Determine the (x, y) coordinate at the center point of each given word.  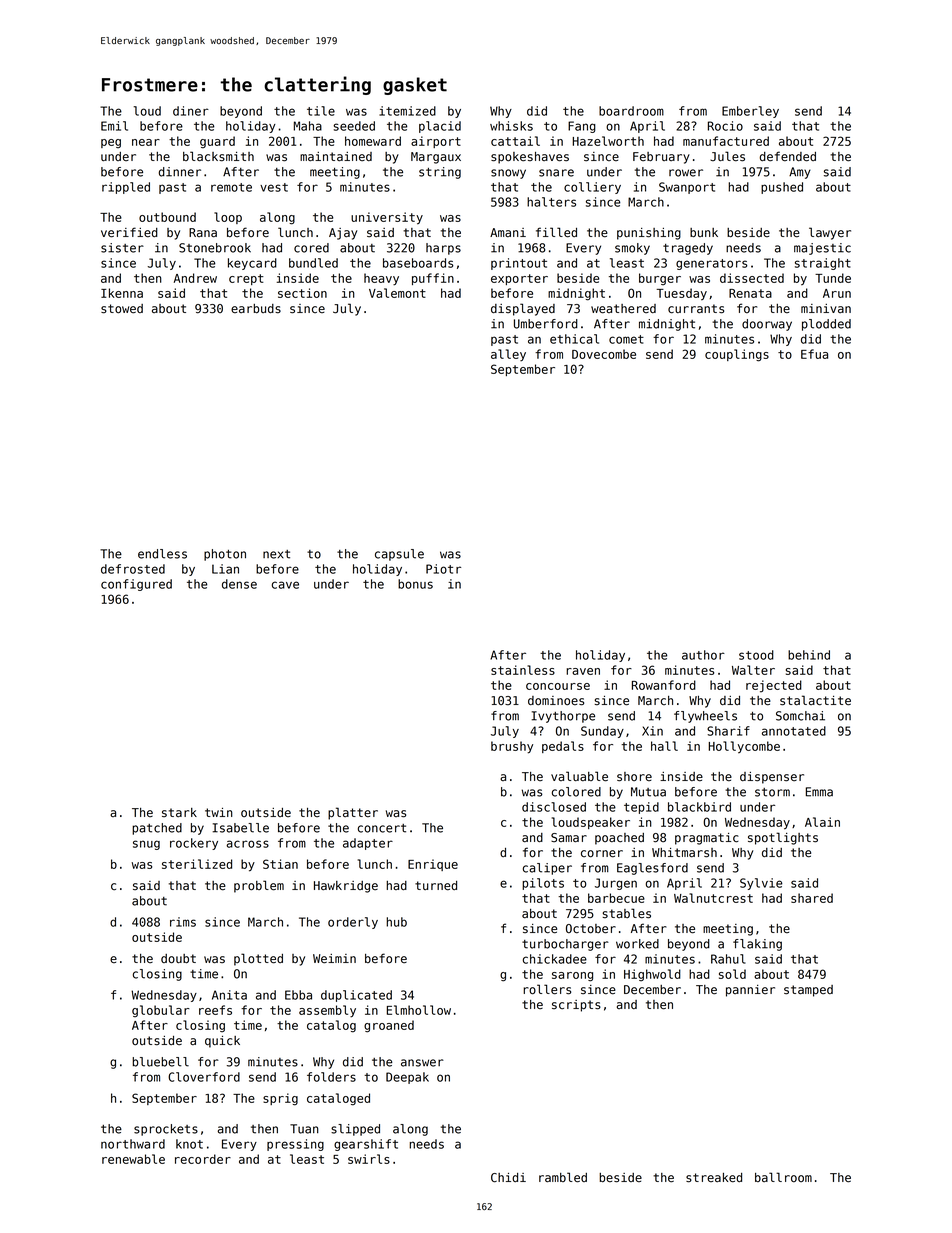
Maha (308, 126)
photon (225, 555)
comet (626, 339)
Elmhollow (419, 1010)
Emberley (750, 112)
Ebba (298, 995)
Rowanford (664, 685)
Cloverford (204, 1077)
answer (422, 1063)
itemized (407, 111)
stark (179, 813)
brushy (512, 747)
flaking (757, 945)
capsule (399, 555)
